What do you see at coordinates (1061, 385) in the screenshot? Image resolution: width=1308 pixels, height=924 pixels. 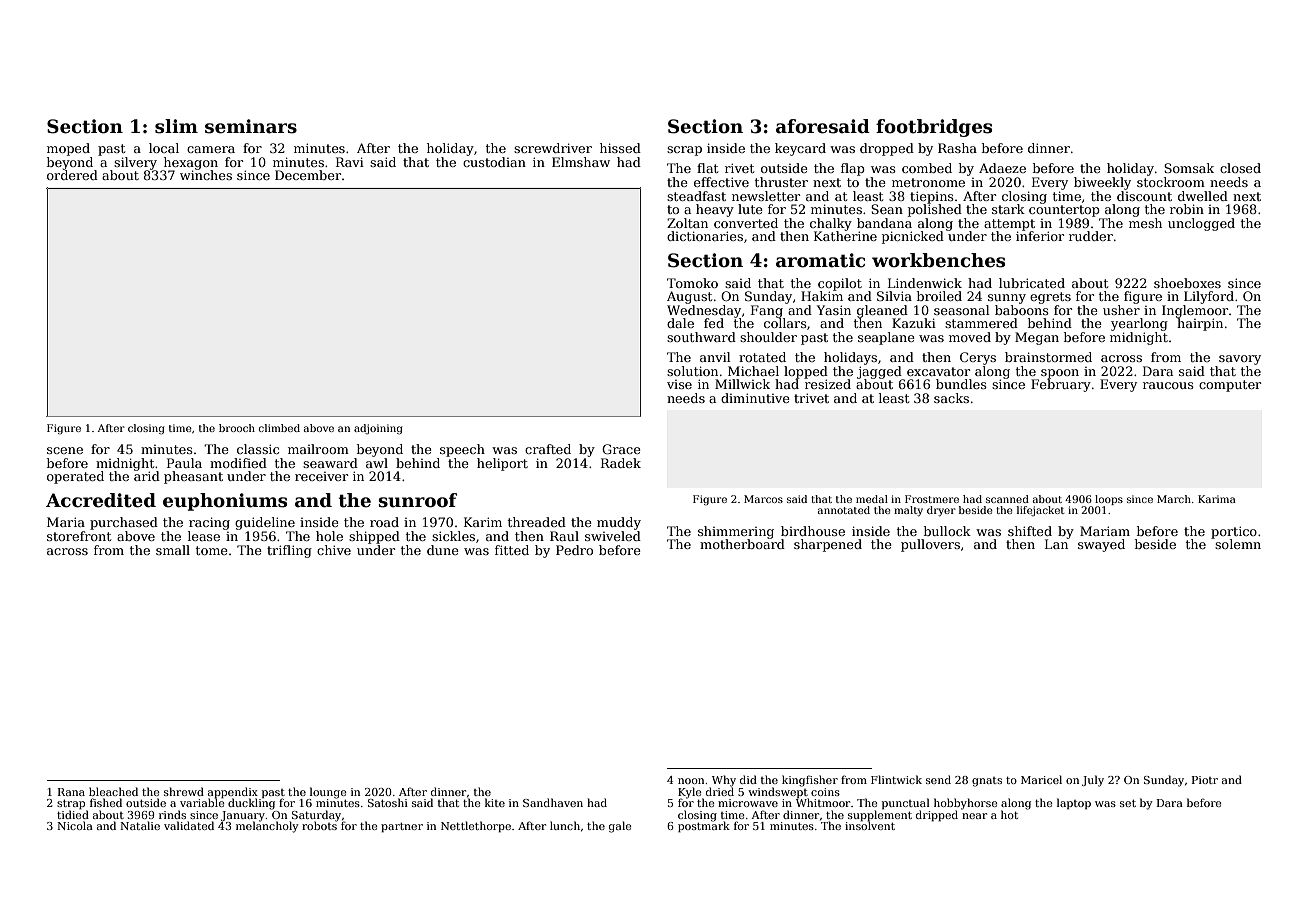 I see `February` at bounding box center [1061, 385].
